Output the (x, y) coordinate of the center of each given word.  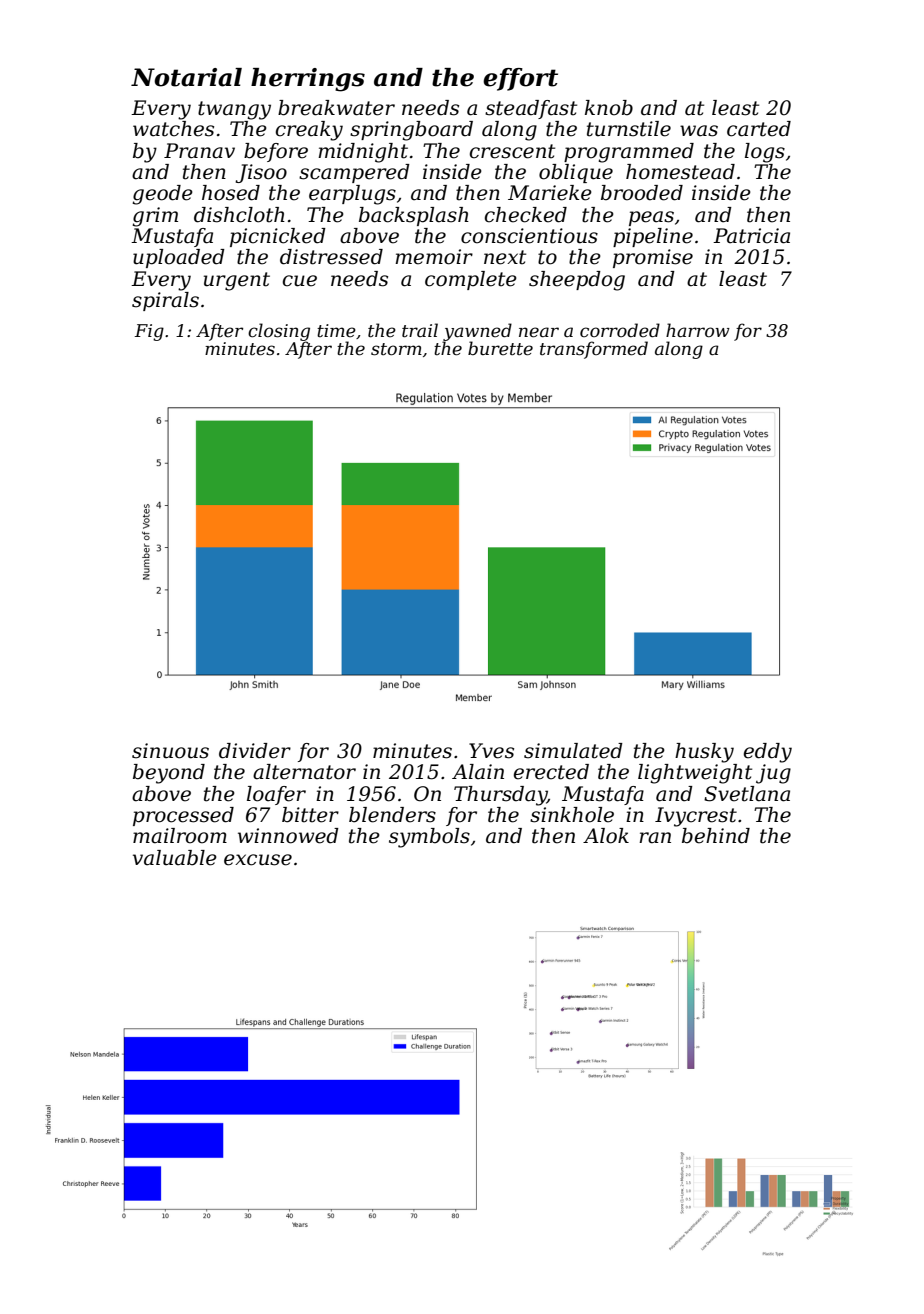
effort (520, 79)
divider (255, 751)
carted (759, 129)
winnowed (288, 836)
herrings (308, 80)
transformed (594, 350)
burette (500, 348)
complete (471, 280)
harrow (698, 330)
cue (300, 281)
